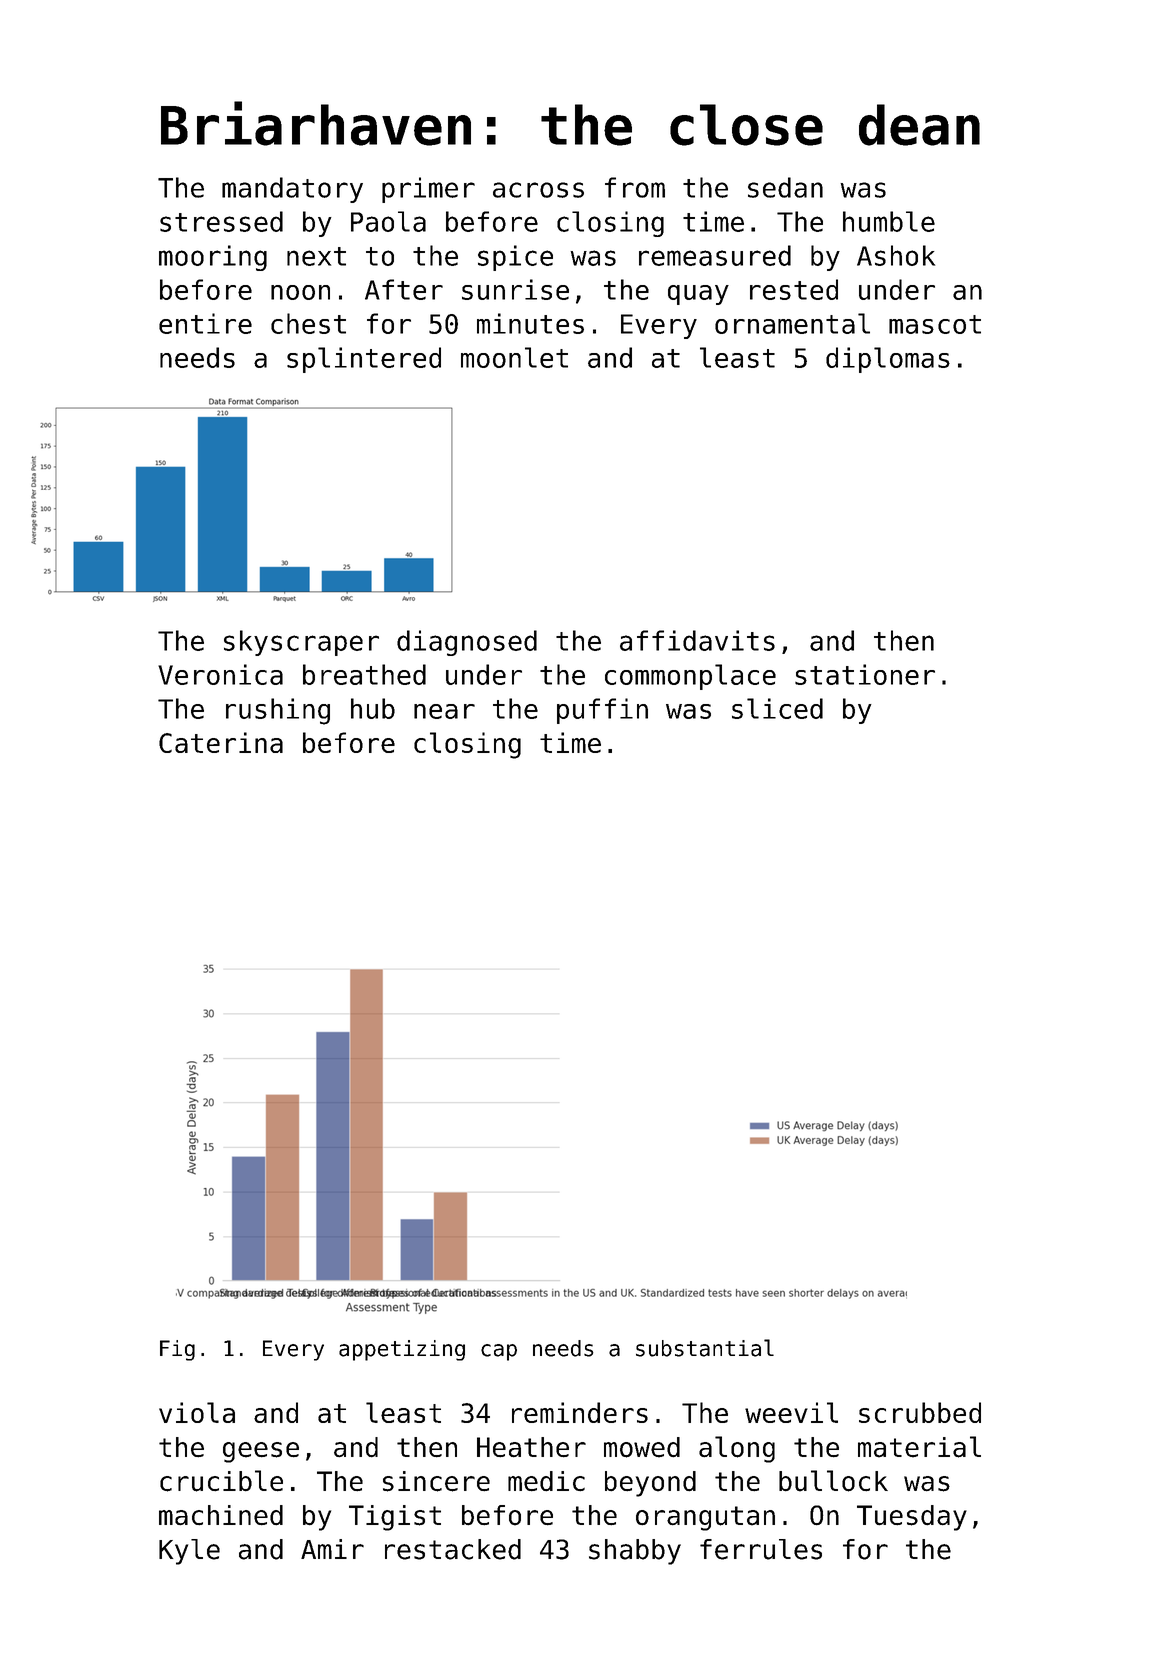 This document has height=1654, width=1165. Describe the element at coordinates (221, 742) in the document. I see `Caterina` at that location.
